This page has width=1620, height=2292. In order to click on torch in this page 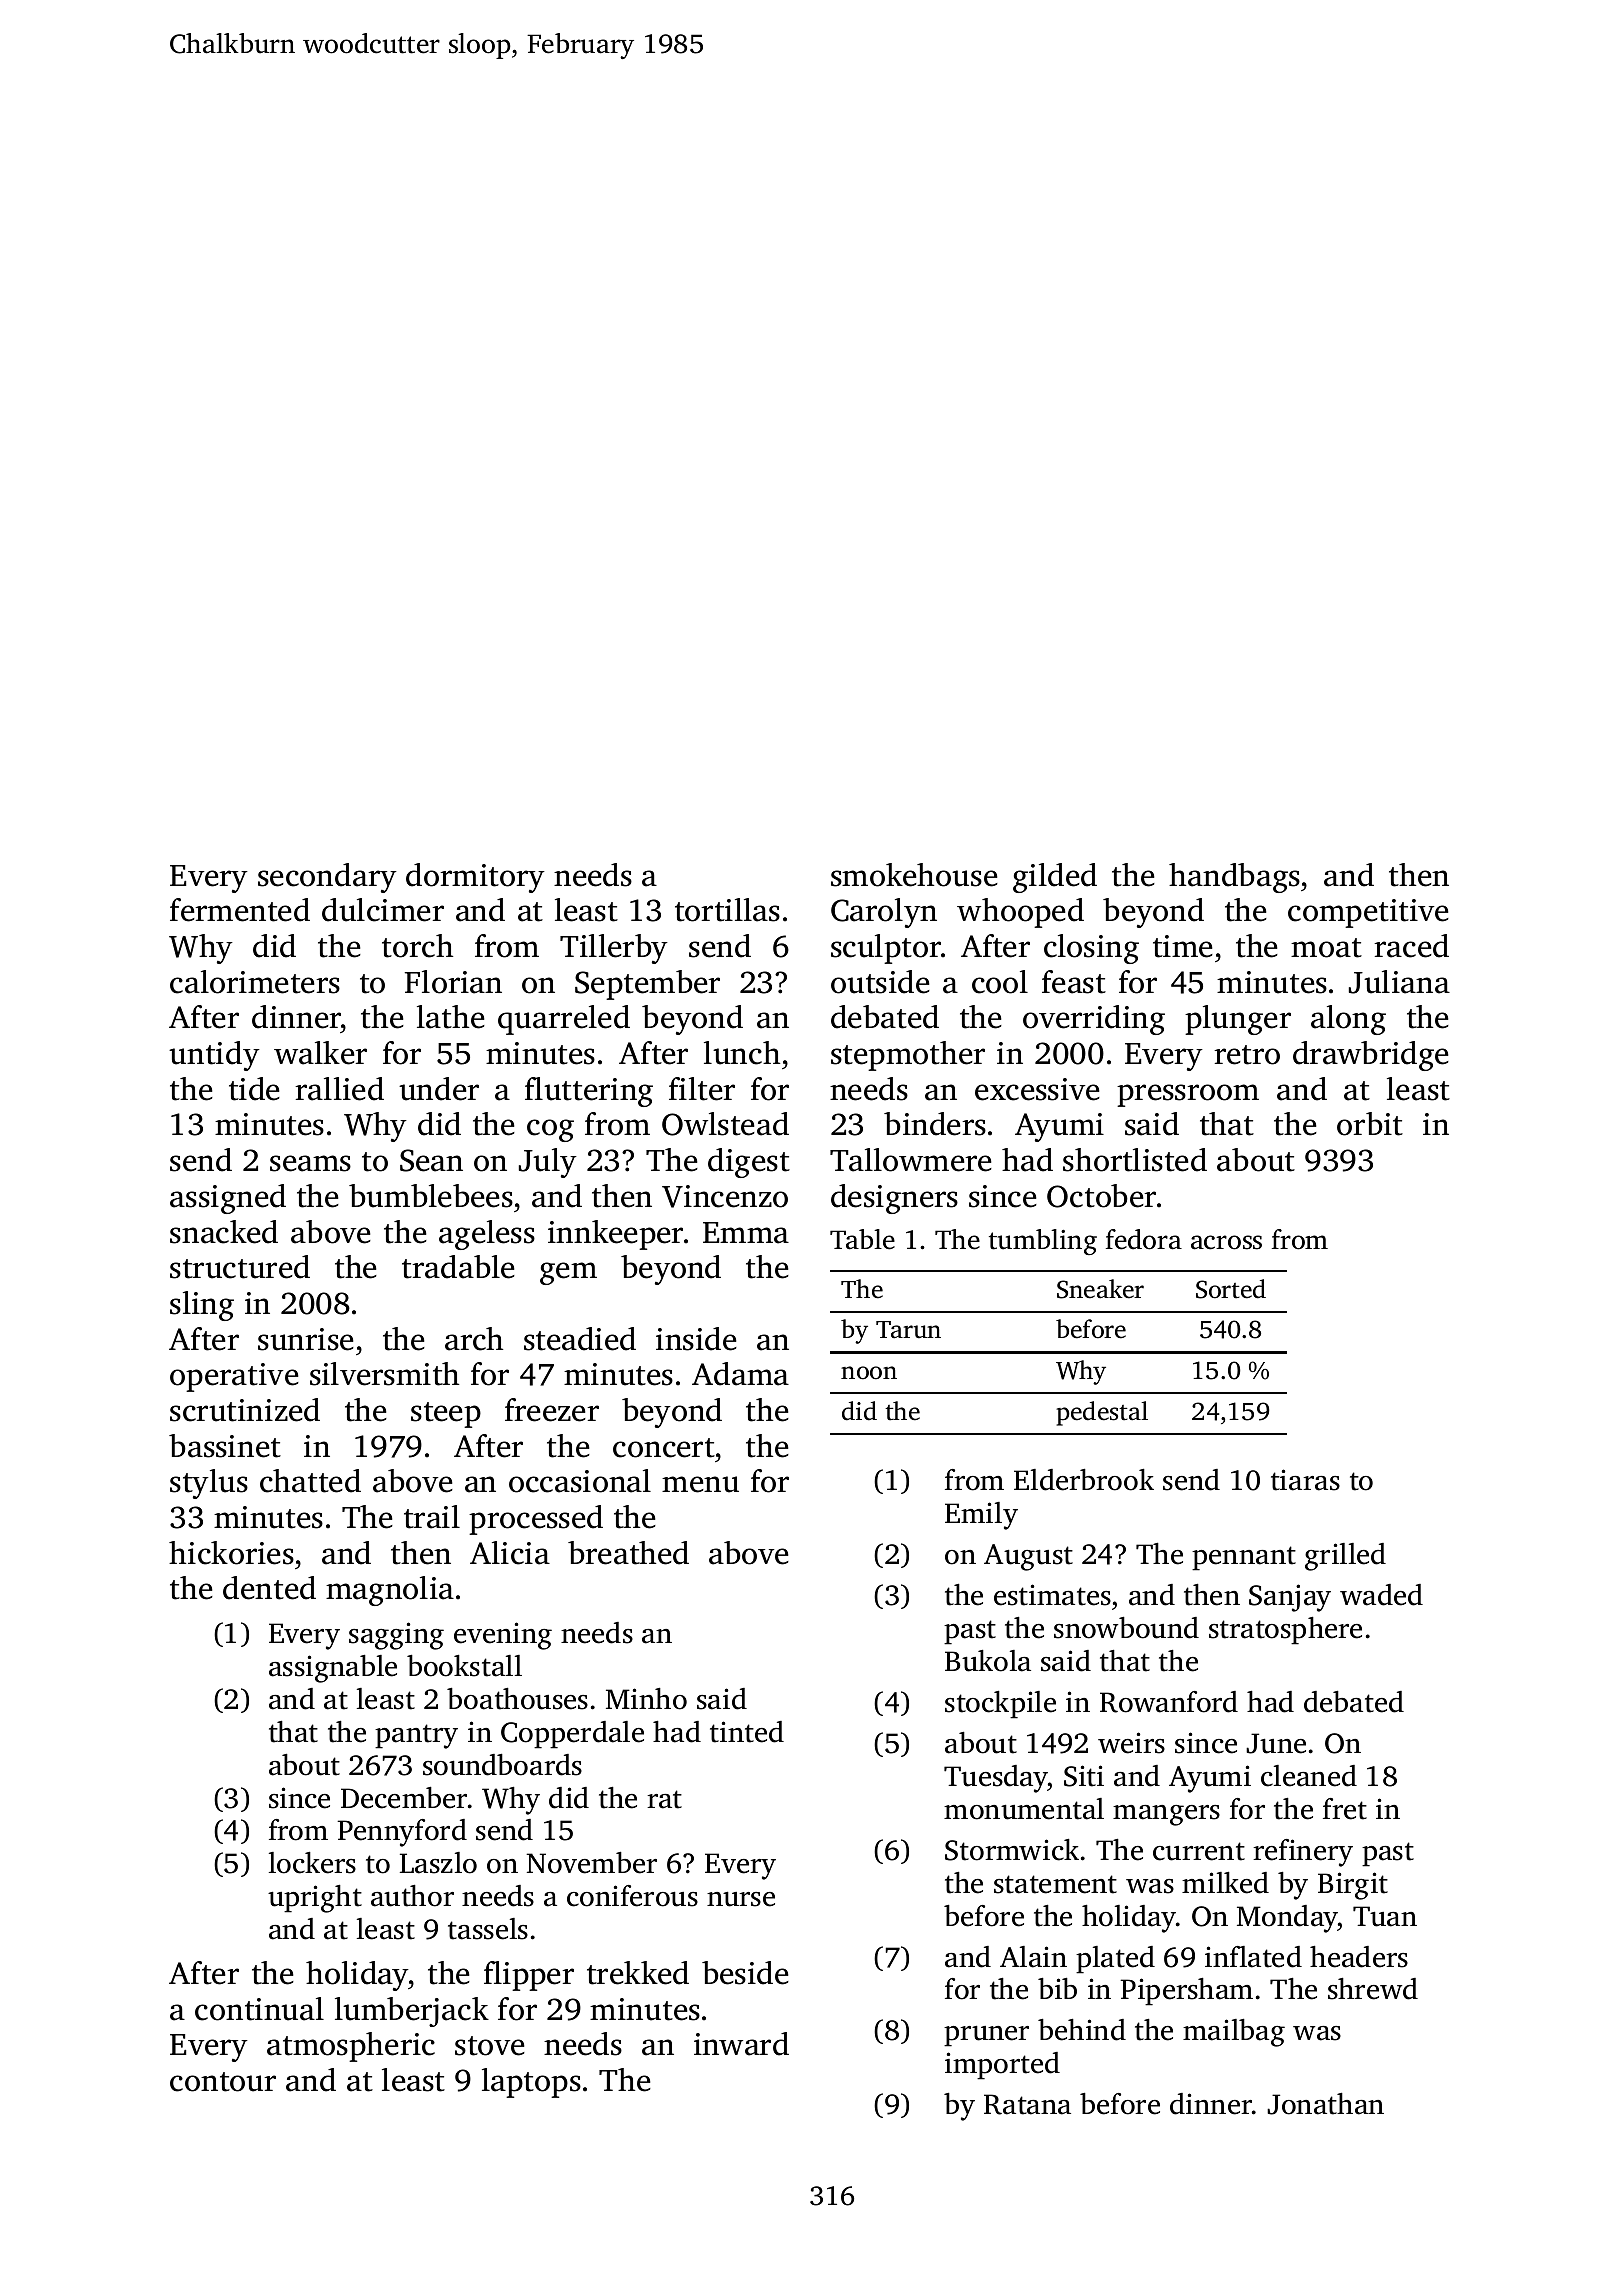, I will do `click(417, 946)`.
